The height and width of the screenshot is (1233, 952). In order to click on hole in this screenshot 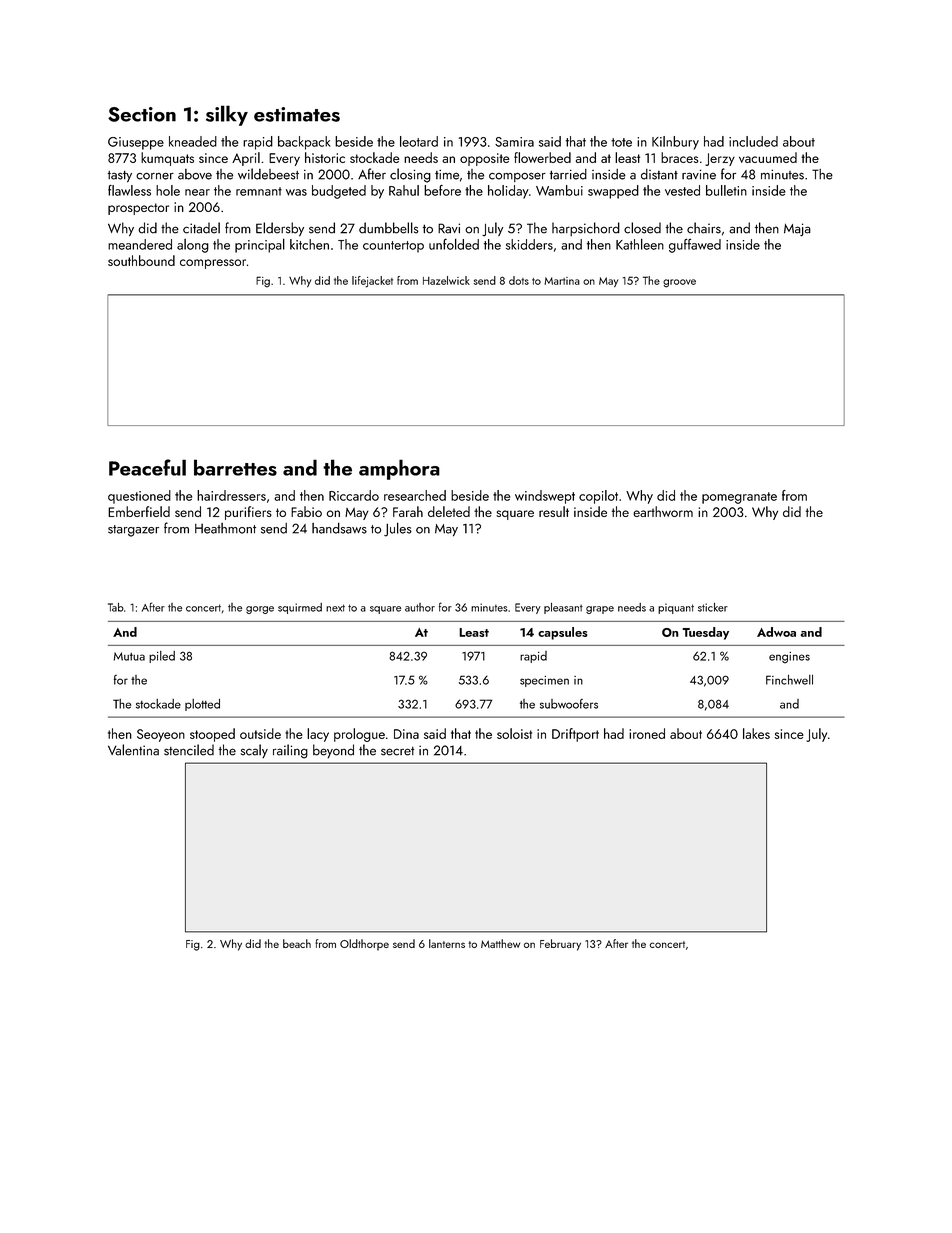, I will do `click(168, 190)`.
